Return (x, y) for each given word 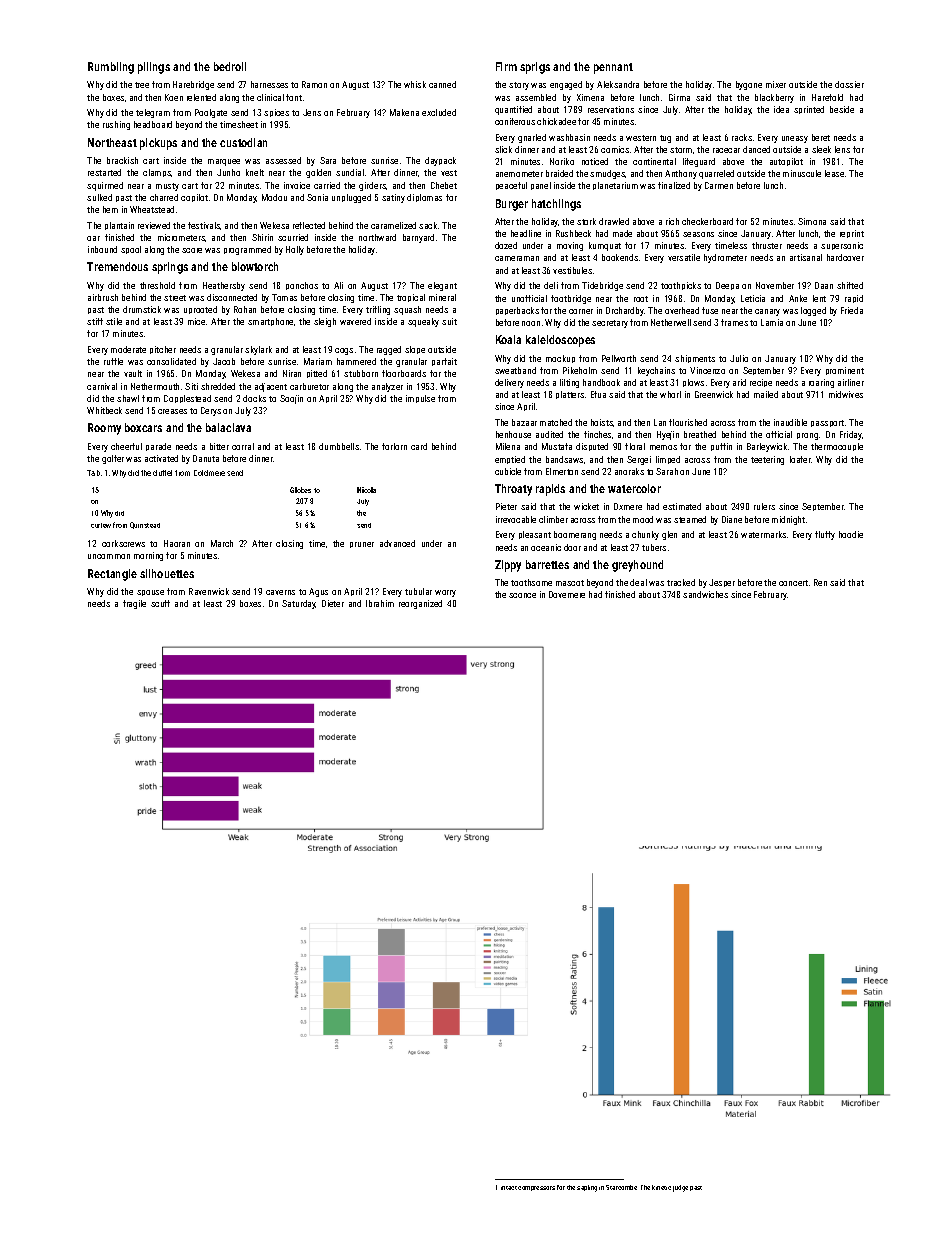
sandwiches (705, 594)
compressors (536, 1188)
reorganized (420, 604)
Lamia (772, 322)
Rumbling (111, 68)
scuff (160, 603)
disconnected (232, 297)
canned (442, 84)
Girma (679, 97)
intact (509, 1188)
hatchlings (556, 205)
